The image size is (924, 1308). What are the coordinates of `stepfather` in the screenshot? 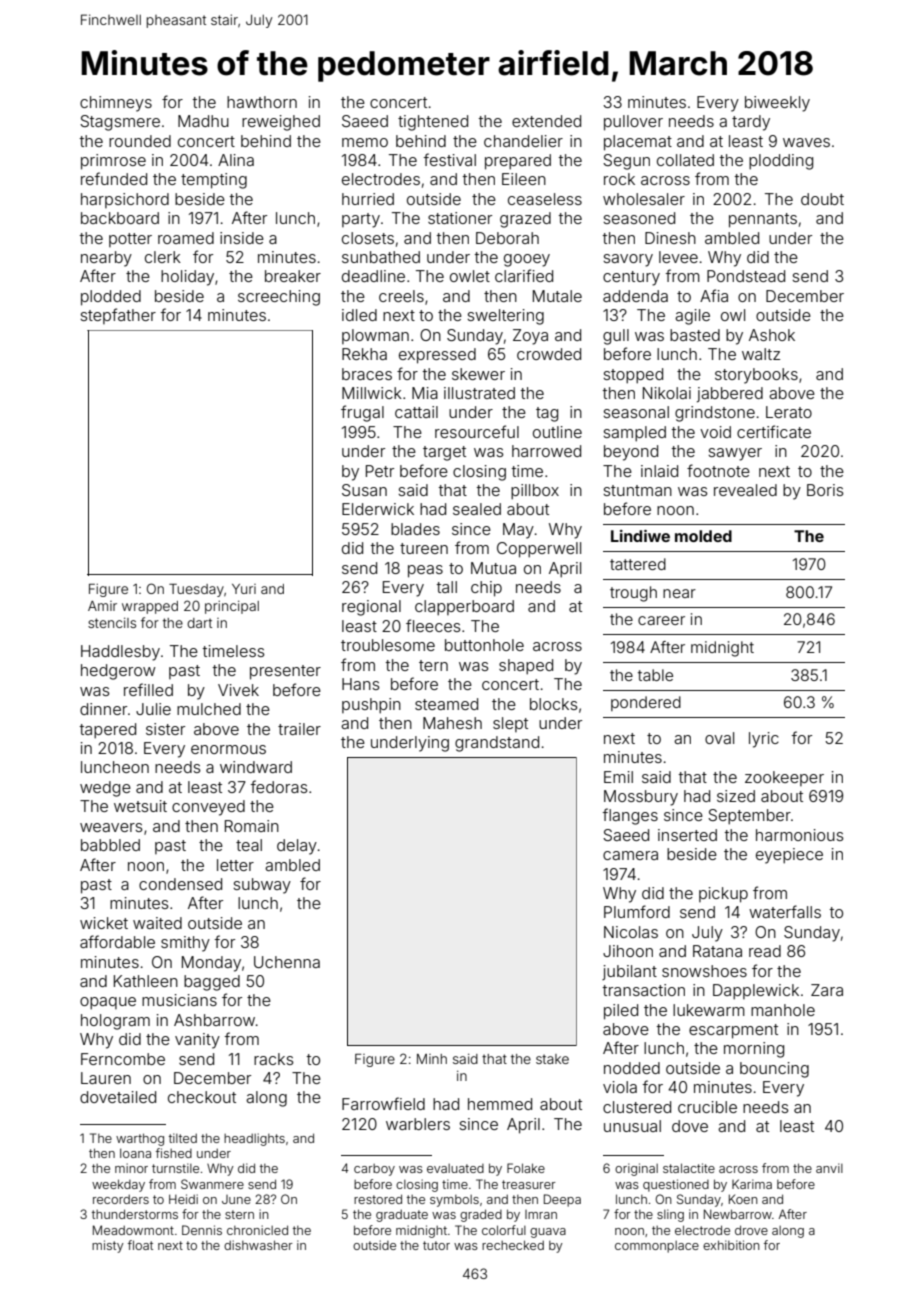 It's located at (118, 316).
